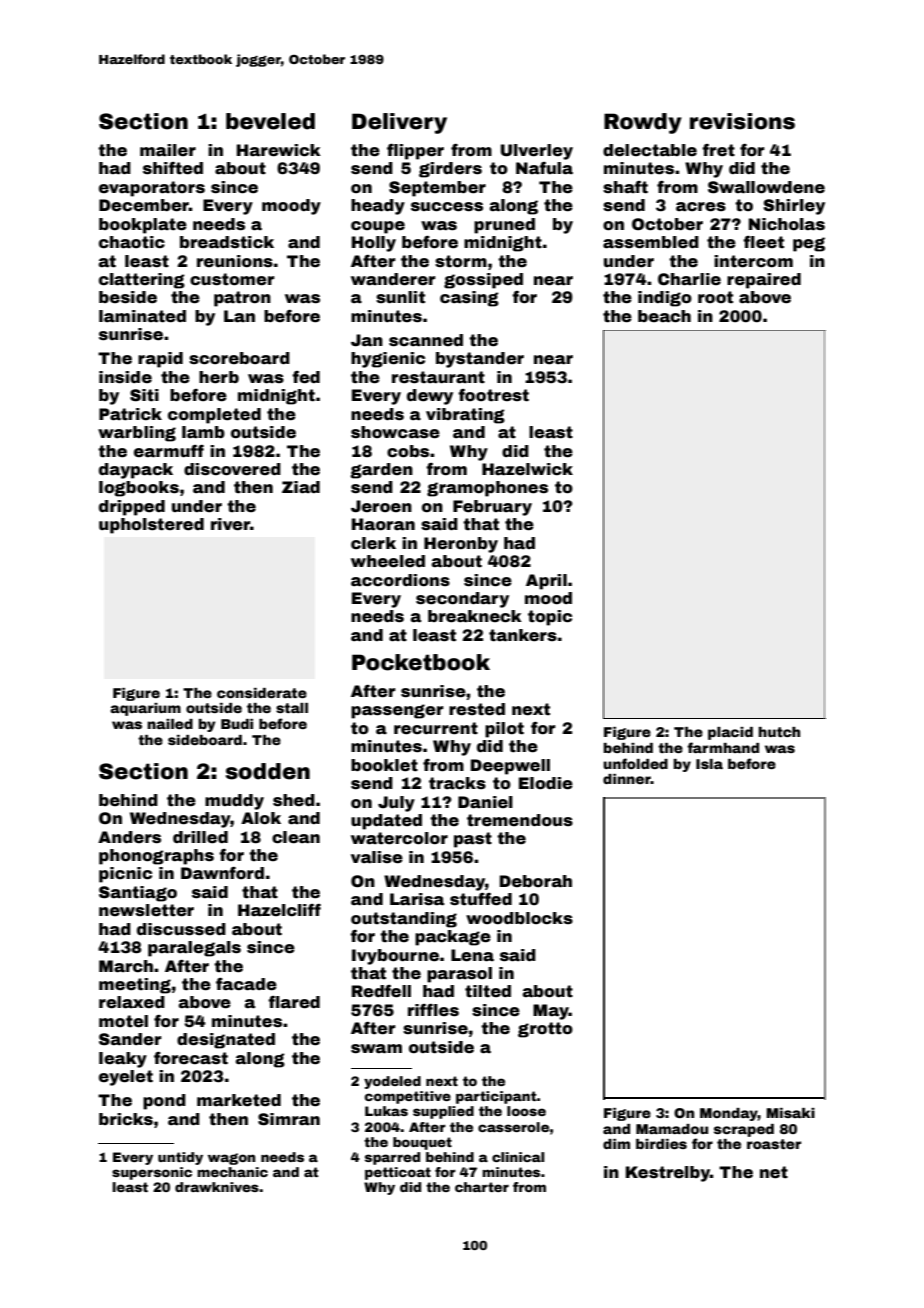  I want to click on beach, so click(664, 316).
